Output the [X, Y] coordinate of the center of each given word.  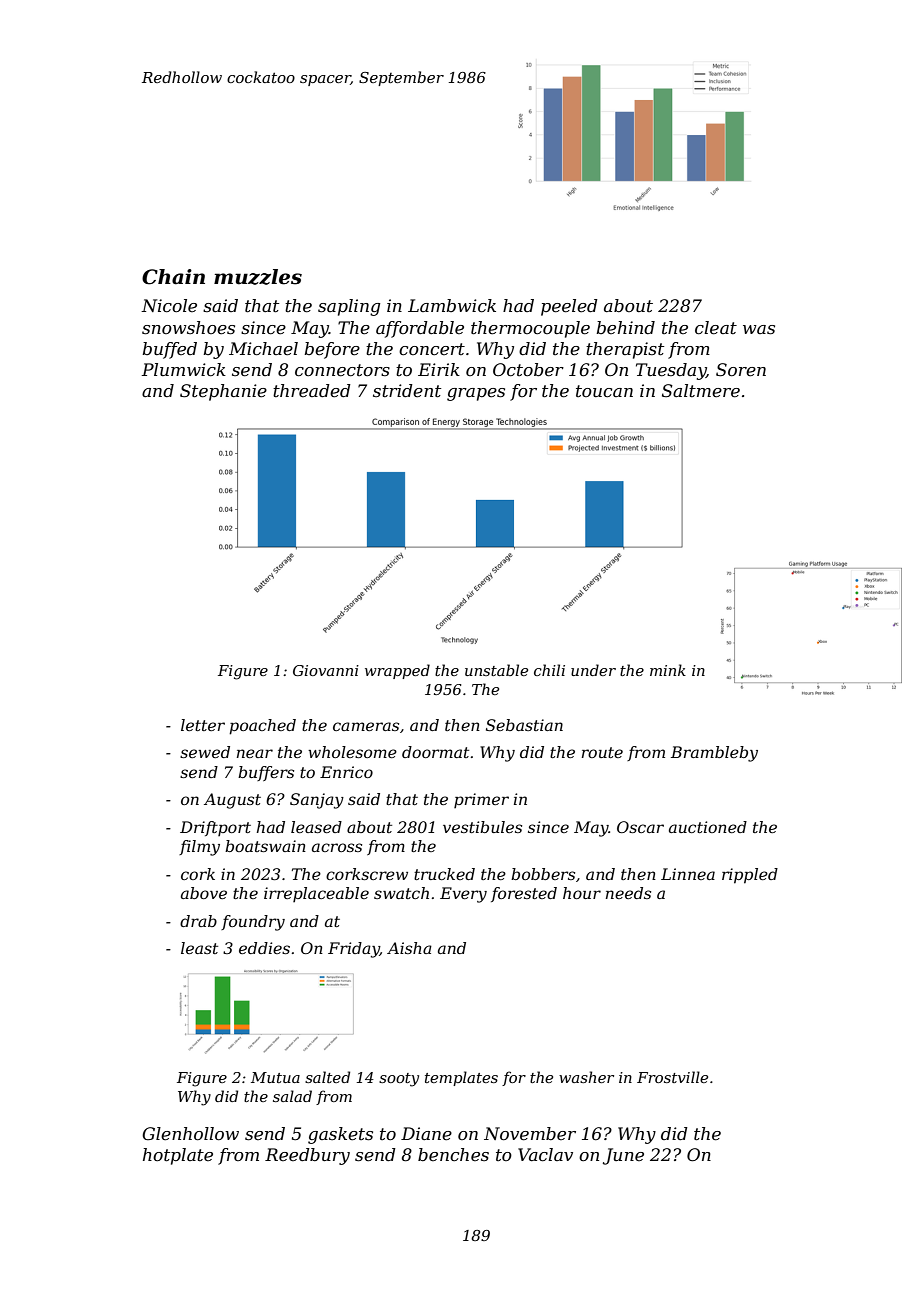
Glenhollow [190, 1134]
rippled [750, 876]
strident [407, 391]
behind [625, 327]
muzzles [258, 277]
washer [586, 1077]
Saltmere [701, 391]
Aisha [409, 948]
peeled [569, 307]
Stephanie [223, 392]
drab [198, 921]
